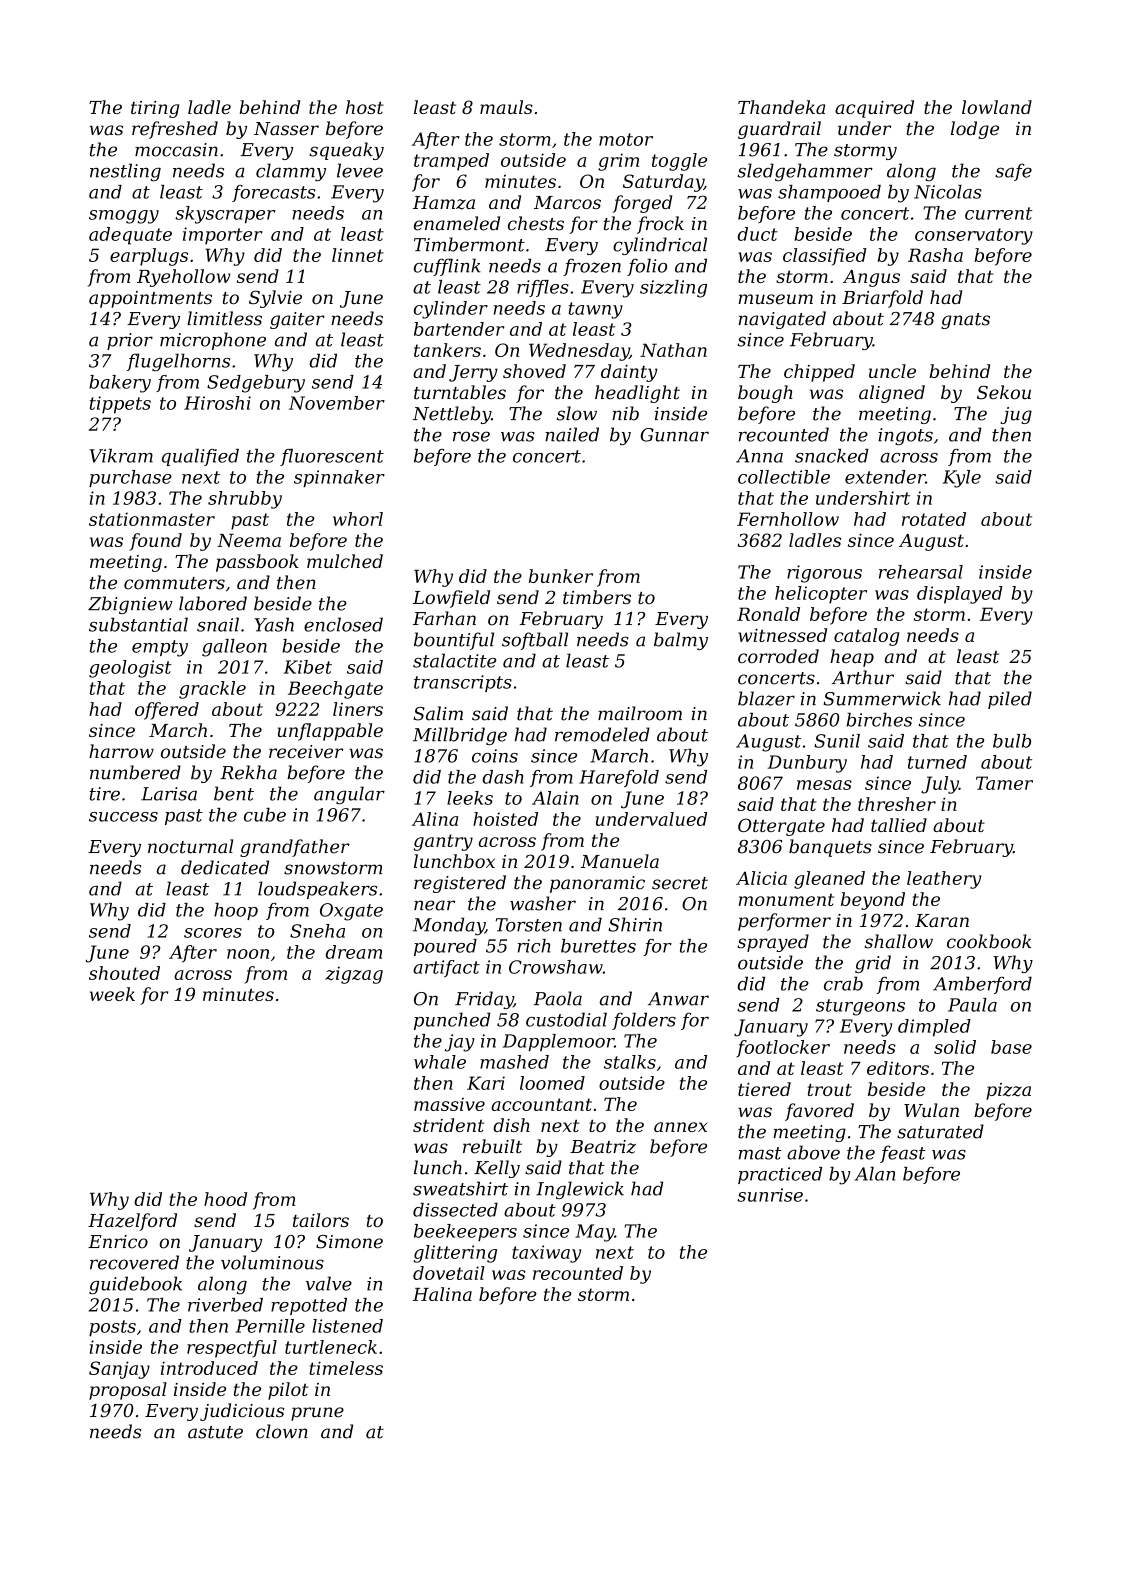 This screenshot has height=1586, width=1121. Describe the element at coordinates (875, 1174) in the screenshot. I see `Alan` at that location.
